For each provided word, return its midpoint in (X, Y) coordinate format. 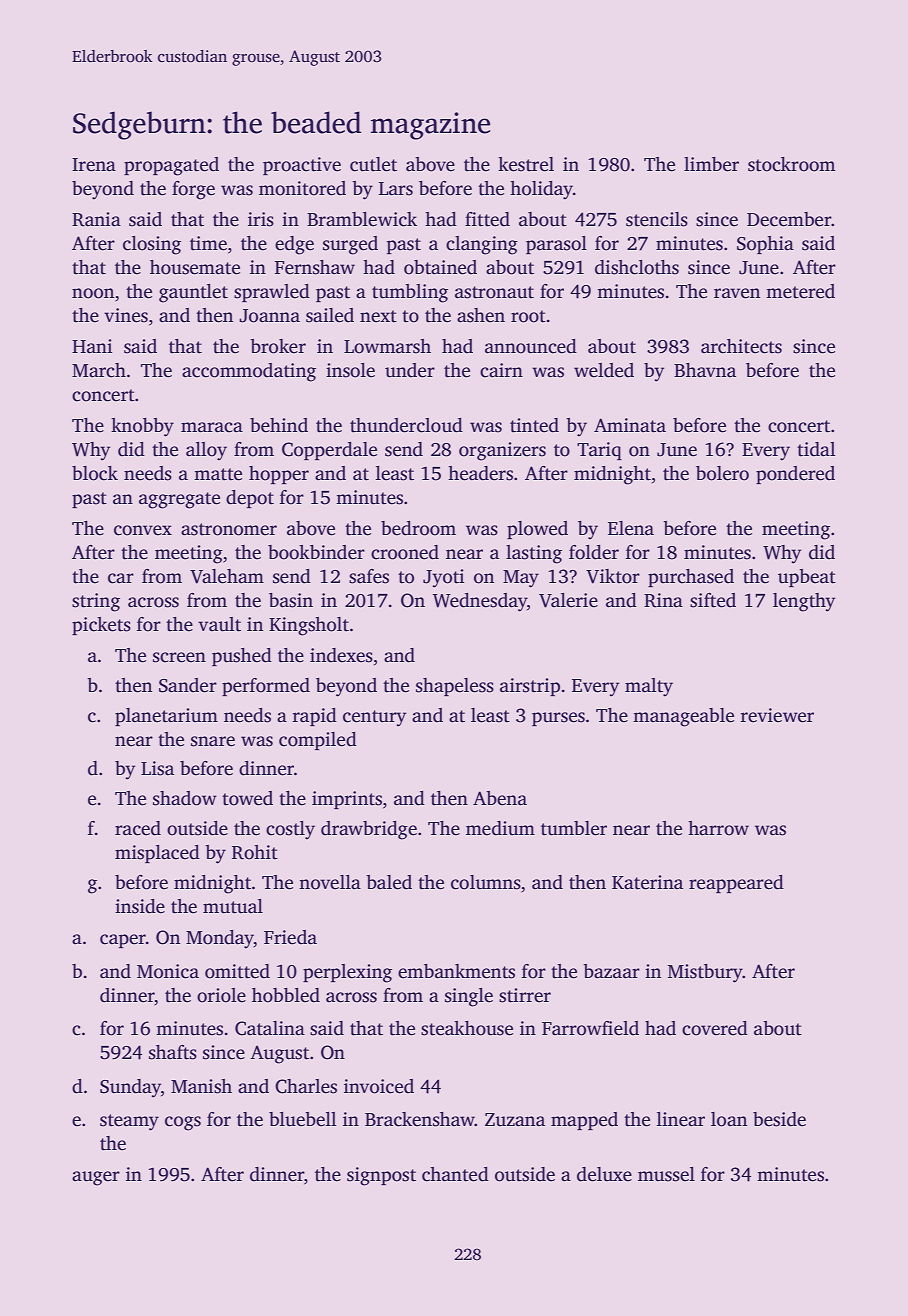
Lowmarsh (387, 346)
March (99, 370)
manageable (683, 717)
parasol (556, 245)
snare (213, 741)
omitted (237, 971)
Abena (500, 798)
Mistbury (705, 973)
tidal (816, 449)
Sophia (765, 245)
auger (96, 1178)
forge (193, 190)
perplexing (347, 973)
